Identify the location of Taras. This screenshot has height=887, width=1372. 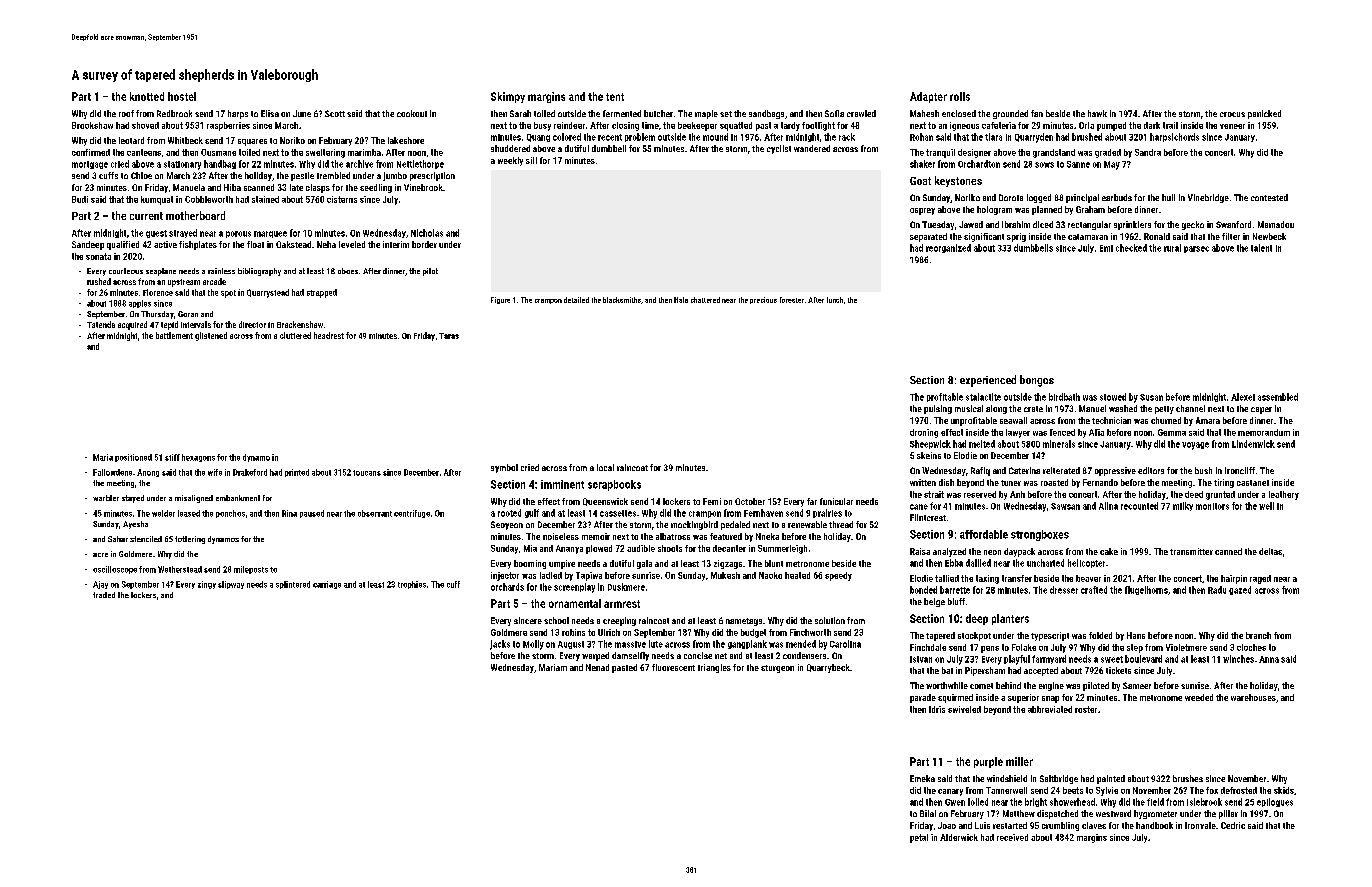
(449, 336).
